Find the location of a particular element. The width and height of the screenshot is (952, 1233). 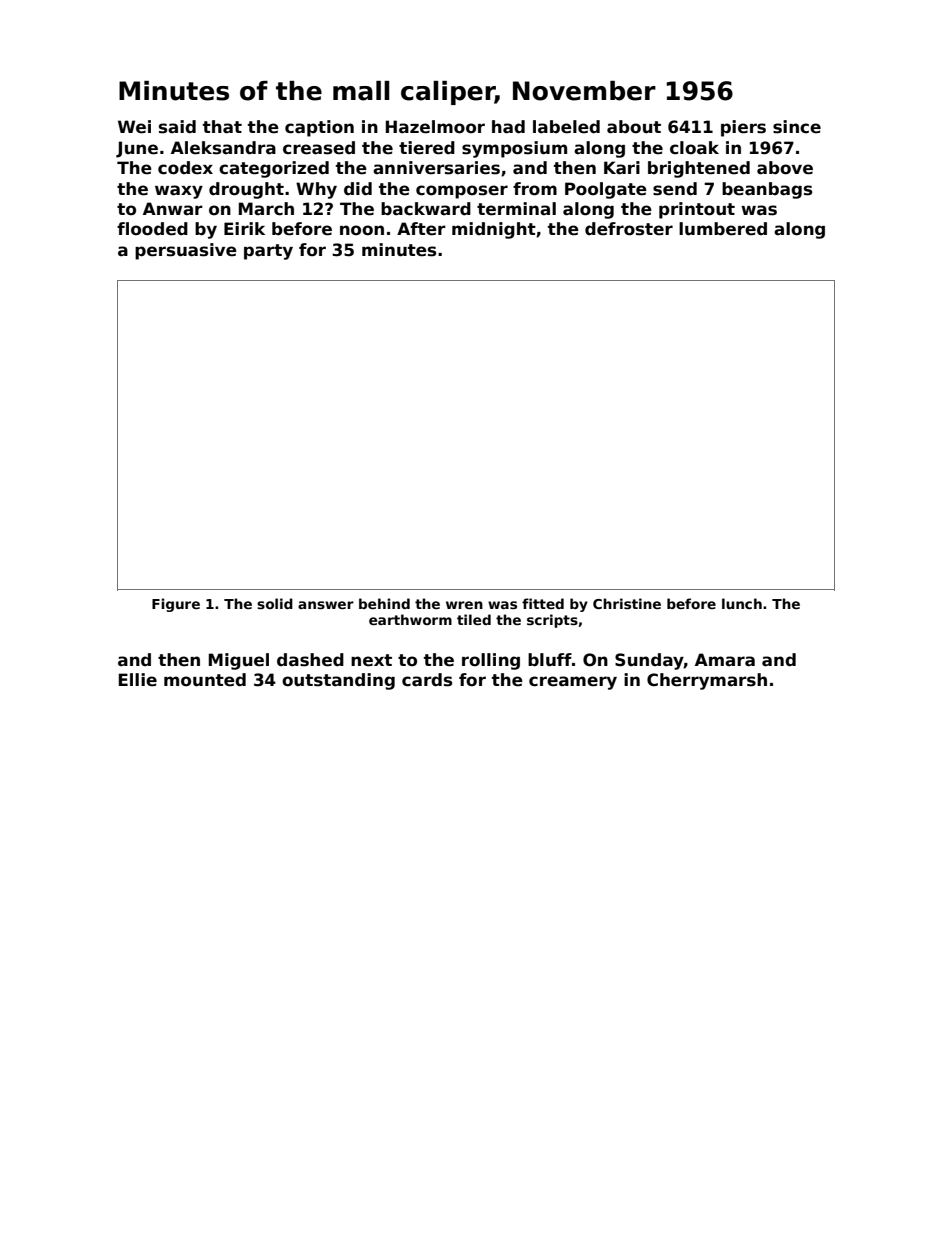

symposium is located at coordinates (514, 149).
